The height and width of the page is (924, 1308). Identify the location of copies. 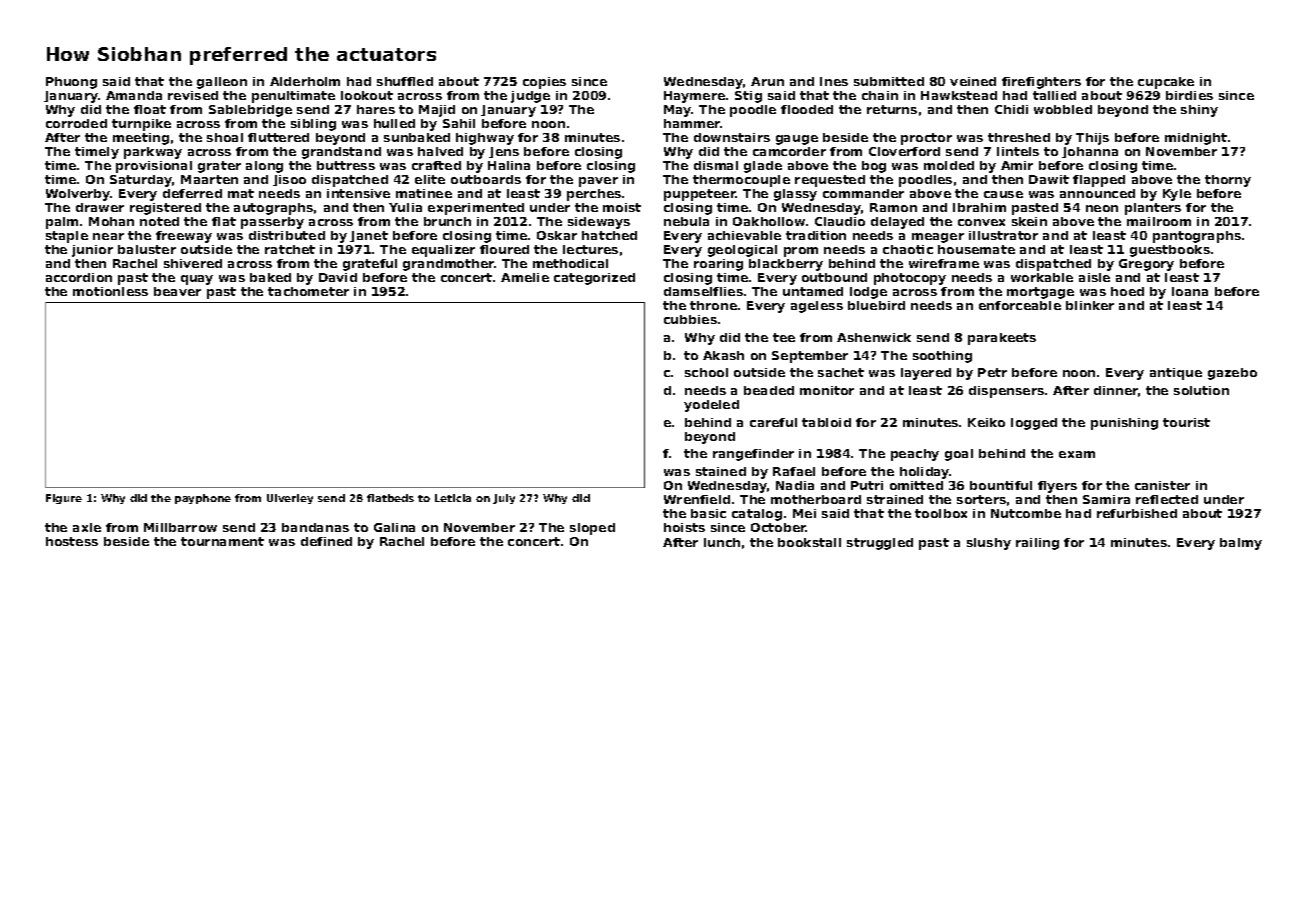
(544, 83).
